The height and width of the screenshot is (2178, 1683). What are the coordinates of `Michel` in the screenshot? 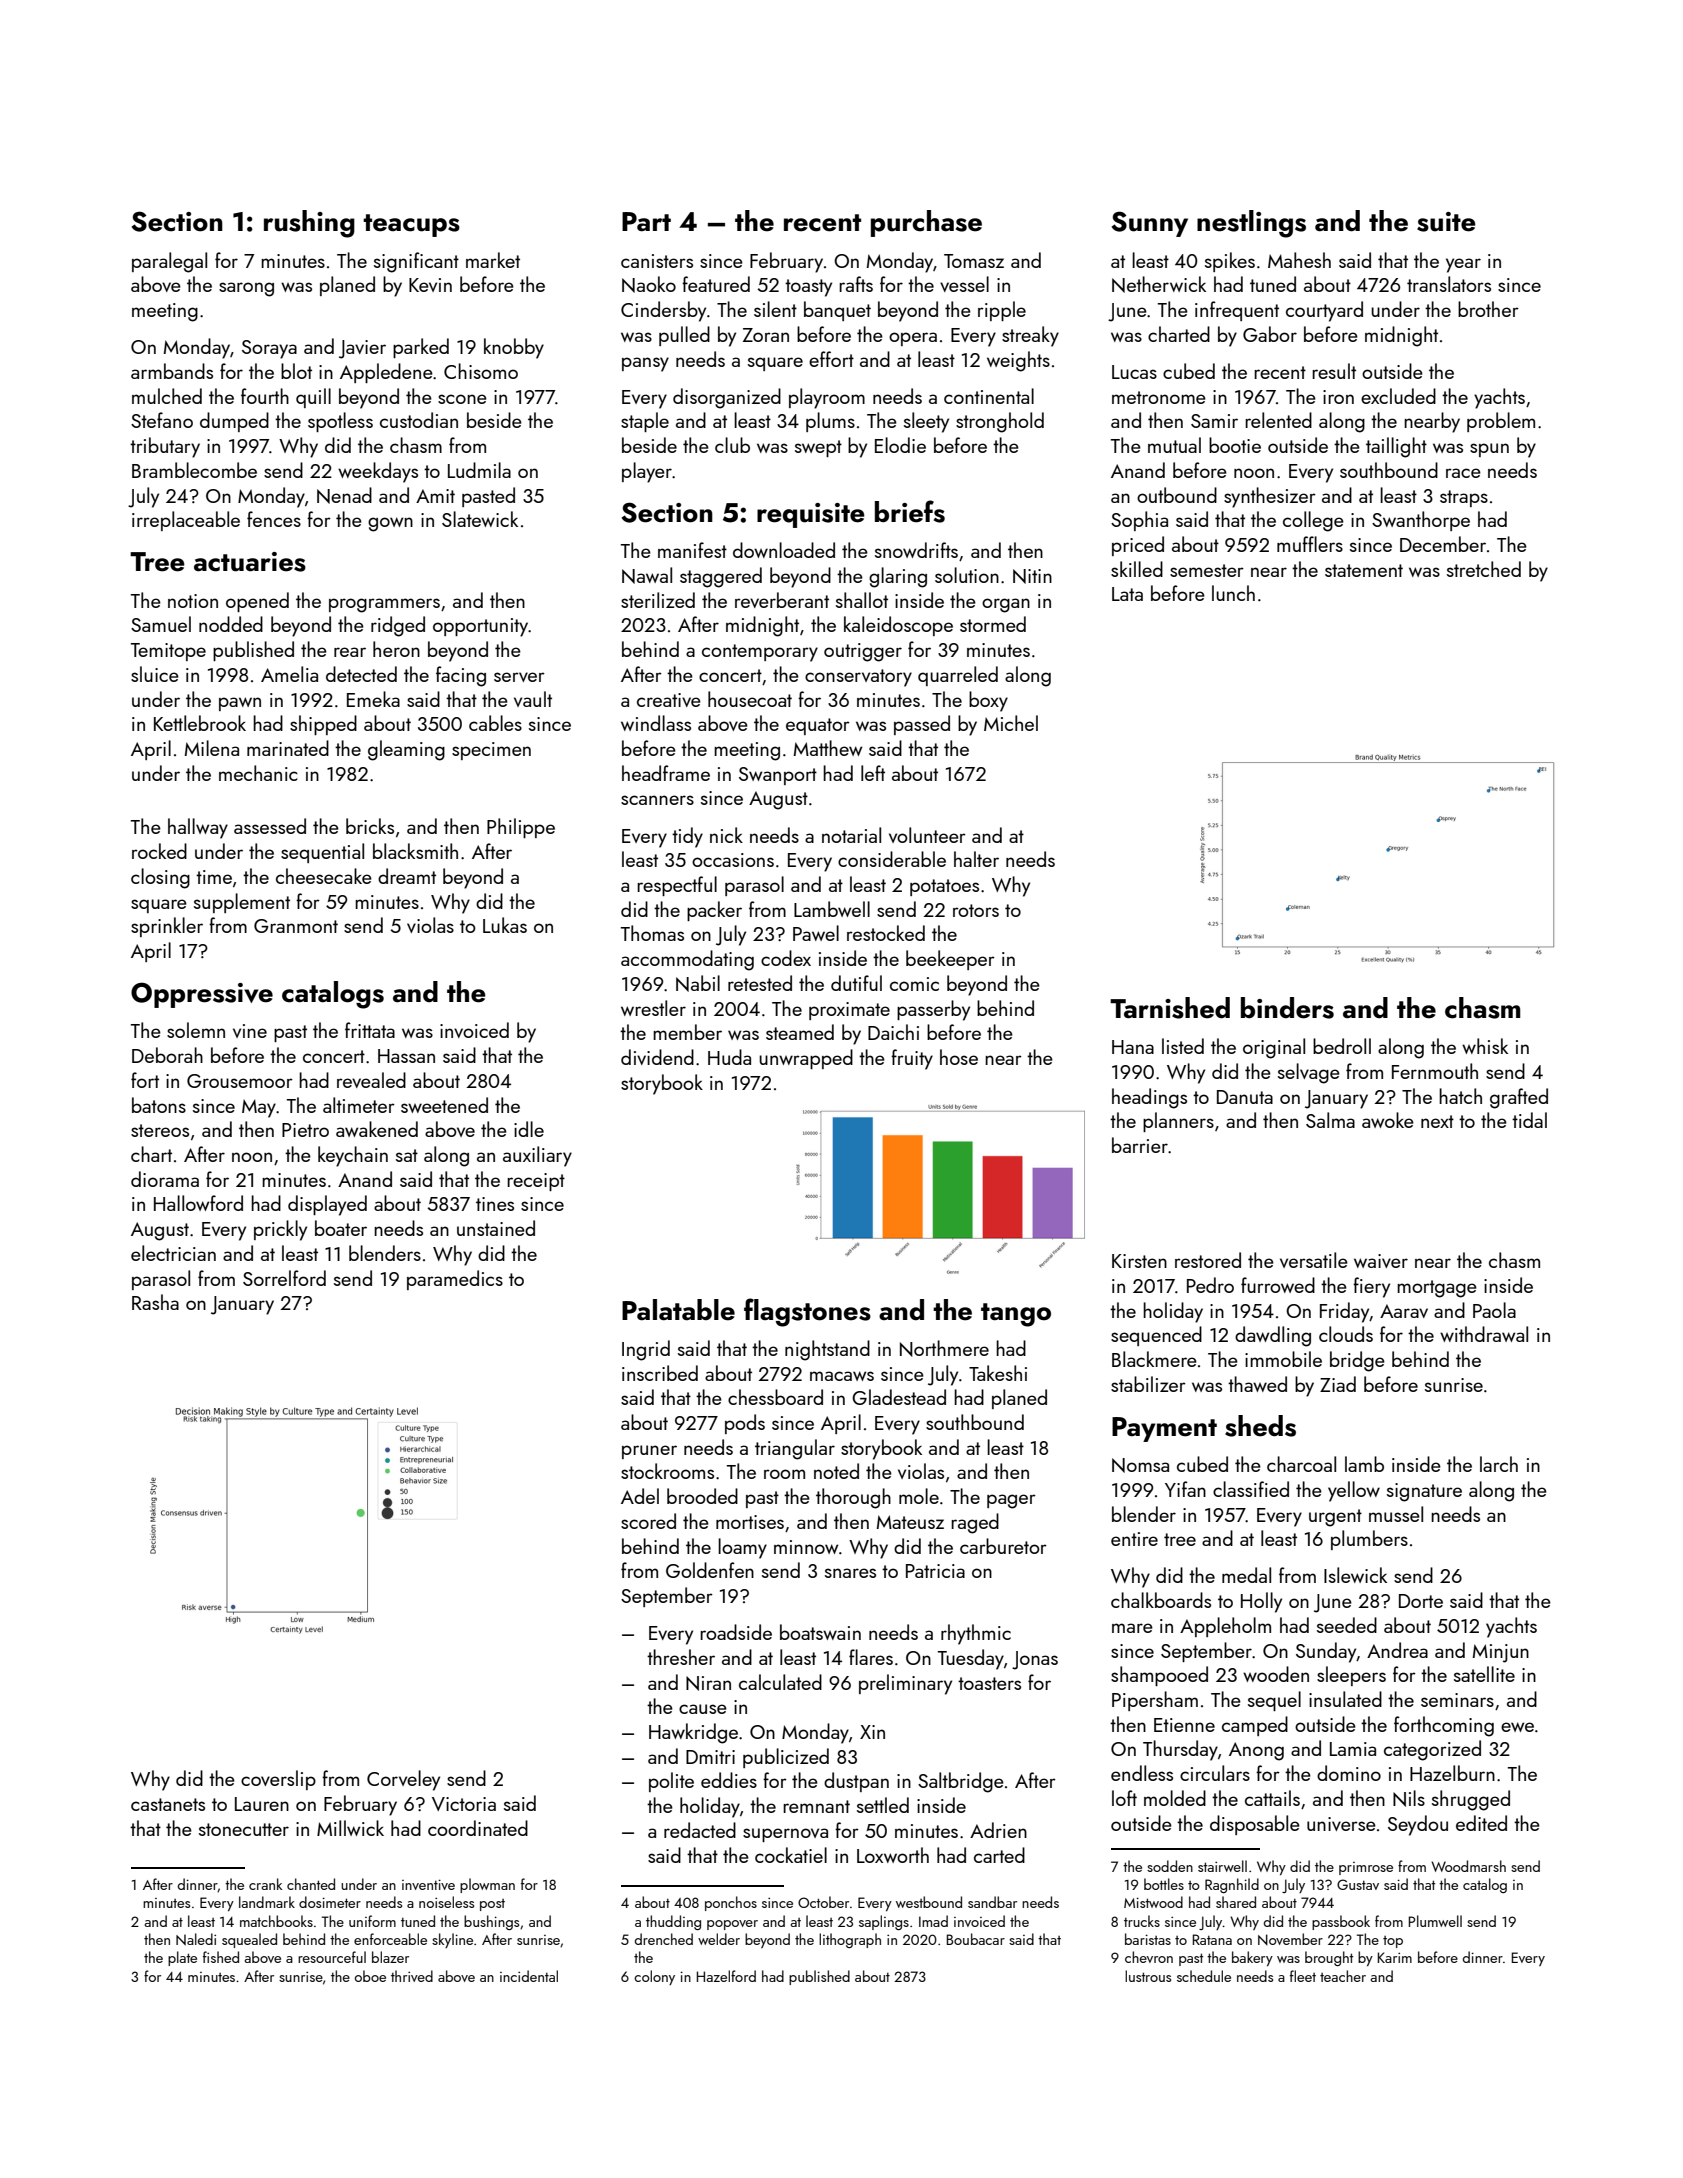 It's located at (1011, 723).
